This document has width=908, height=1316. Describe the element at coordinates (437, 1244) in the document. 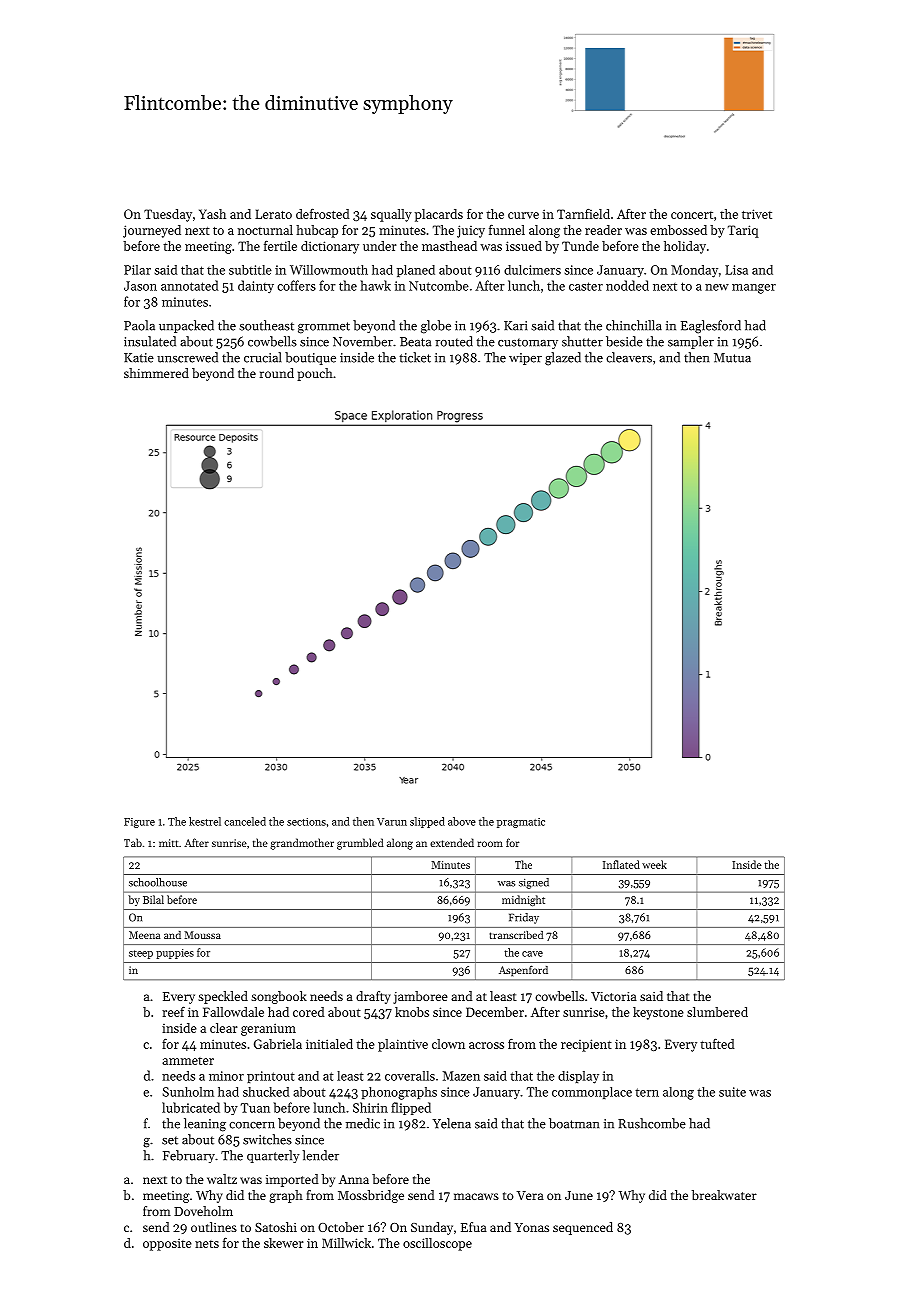

I see `oscilloscope` at that location.
